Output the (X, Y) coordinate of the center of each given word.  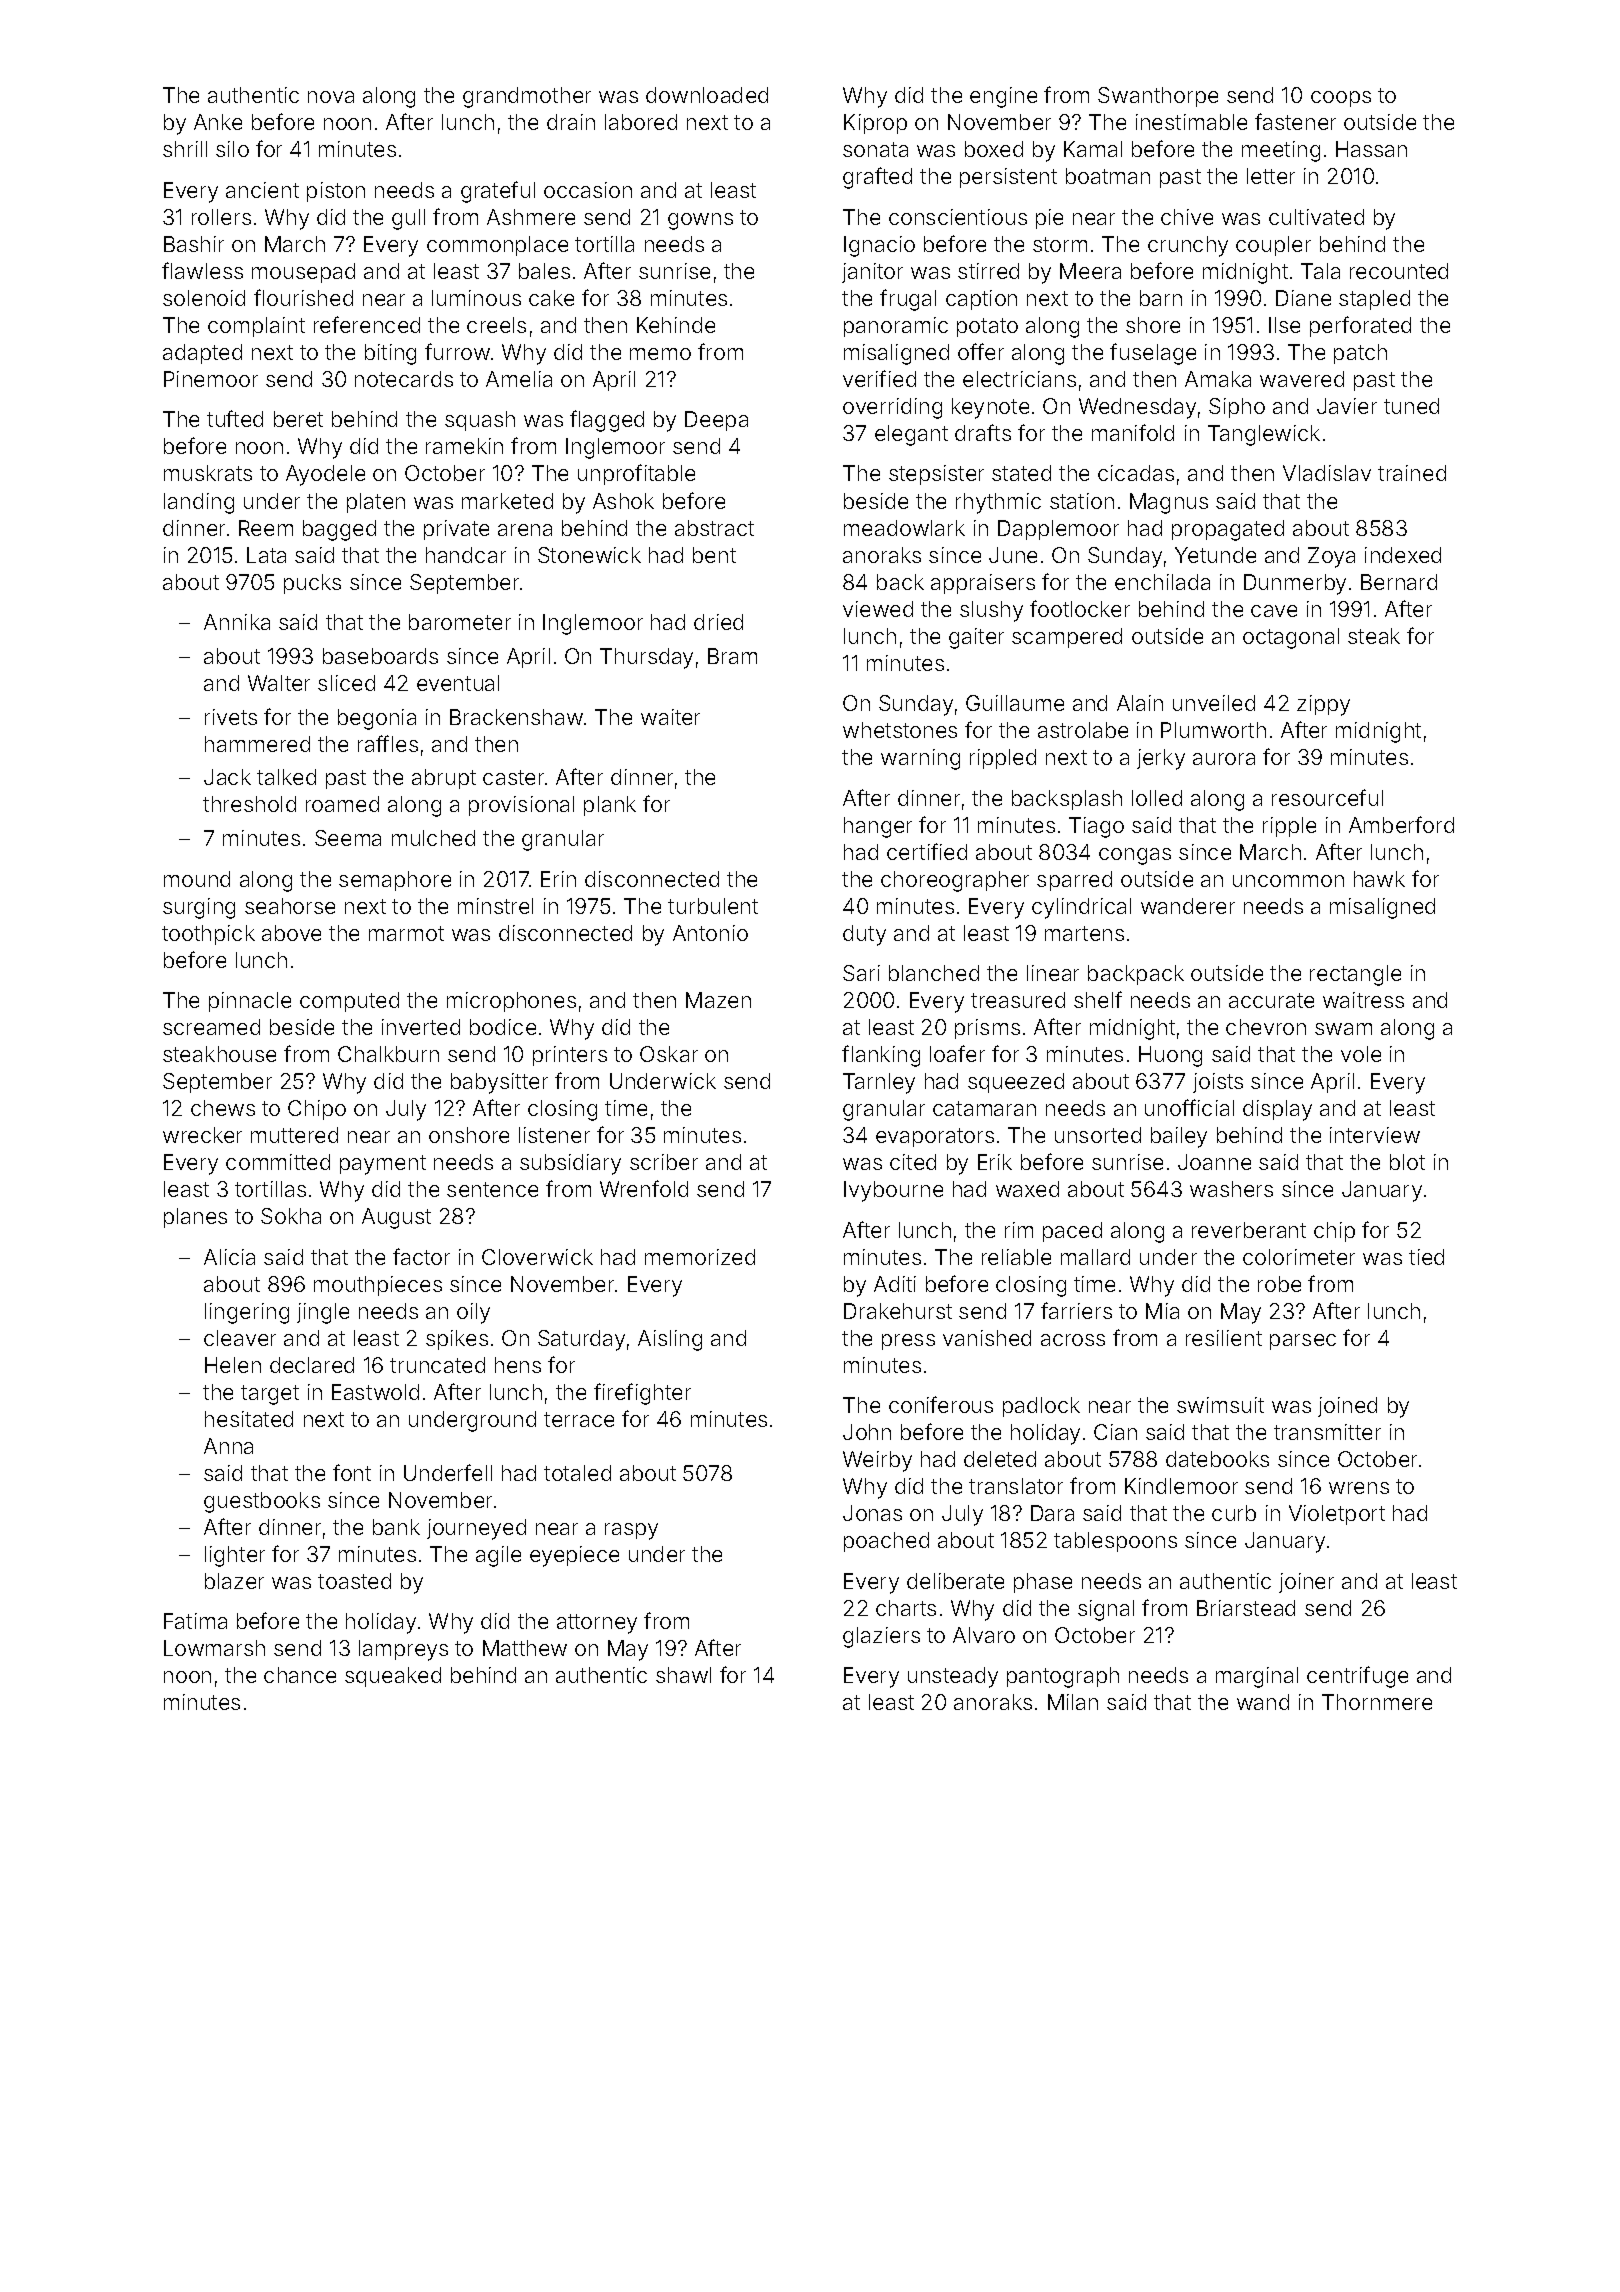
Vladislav (1327, 473)
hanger (878, 827)
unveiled (1214, 703)
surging (199, 908)
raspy (631, 1531)
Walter (279, 683)
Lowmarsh (214, 1648)
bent (714, 555)
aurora (1224, 759)
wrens (1359, 1488)
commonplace (497, 246)
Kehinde (676, 325)
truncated (437, 1365)
